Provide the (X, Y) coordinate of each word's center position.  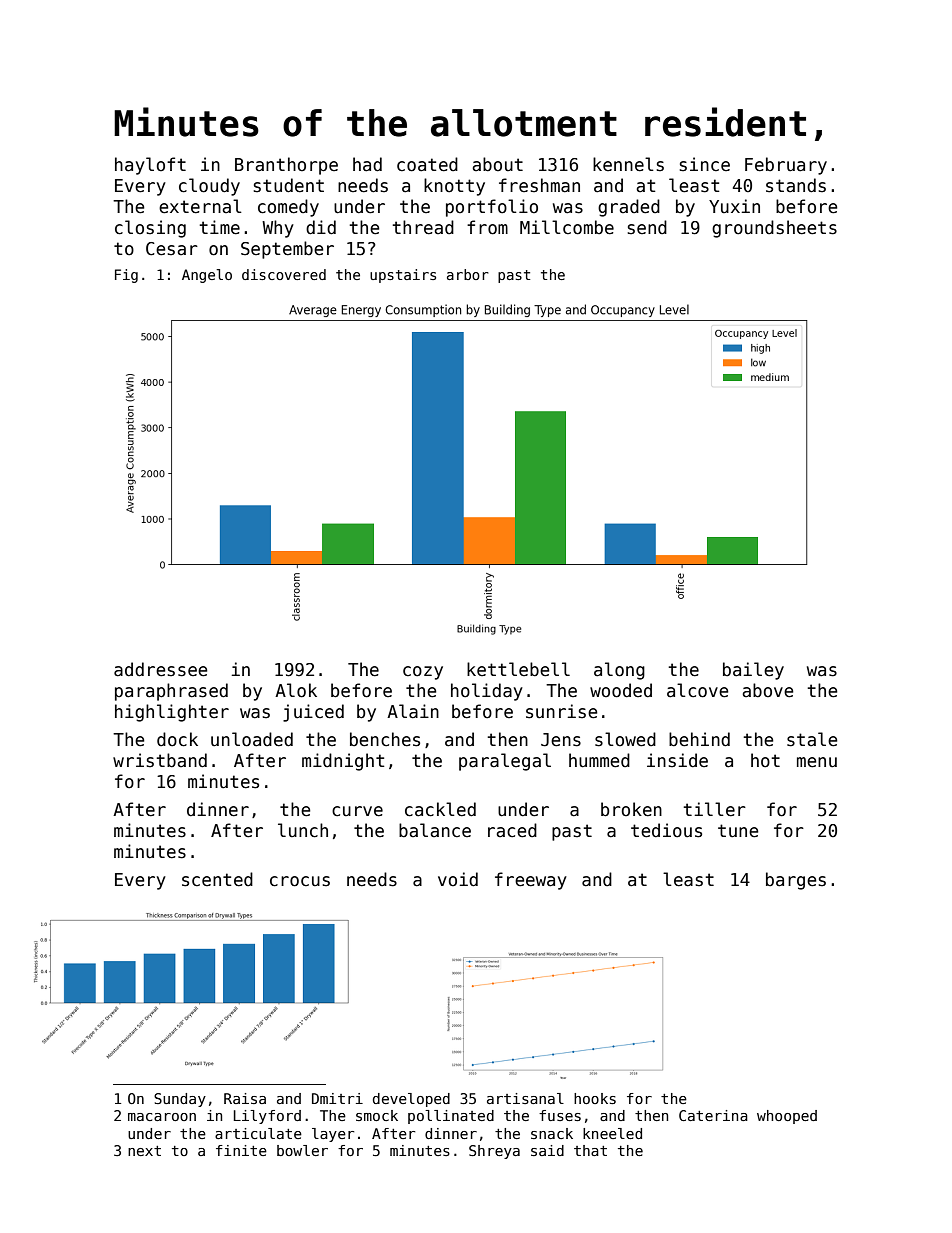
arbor (467, 274)
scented (217, 879)
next (144, 1151)
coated (427, 164)
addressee (160, 669)
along (619, 671)
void (458, 879)
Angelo (207, 276)
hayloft (150, 166)
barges (796, 881)
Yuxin (734, 206)
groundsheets (774, 229)
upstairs (403, 276)
